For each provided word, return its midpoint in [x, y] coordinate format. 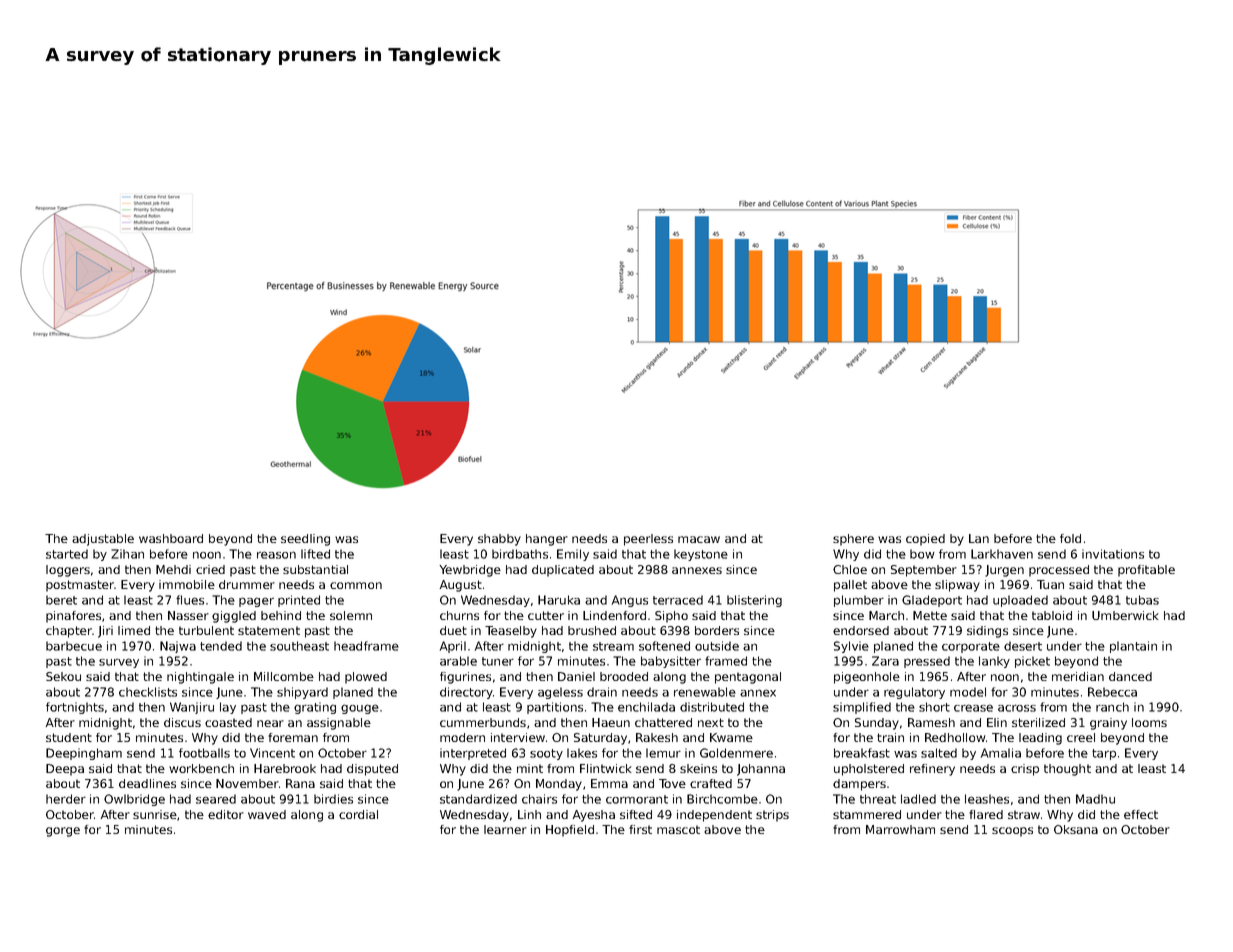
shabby [499, 540]
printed [299, 601]
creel [1081, 737]
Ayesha [593, 816]
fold [1070, 538]
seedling [305, 540]
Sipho [671, 617]
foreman [293, 737]
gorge [63, 832]
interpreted [473, 754]
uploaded [1020, 601]
